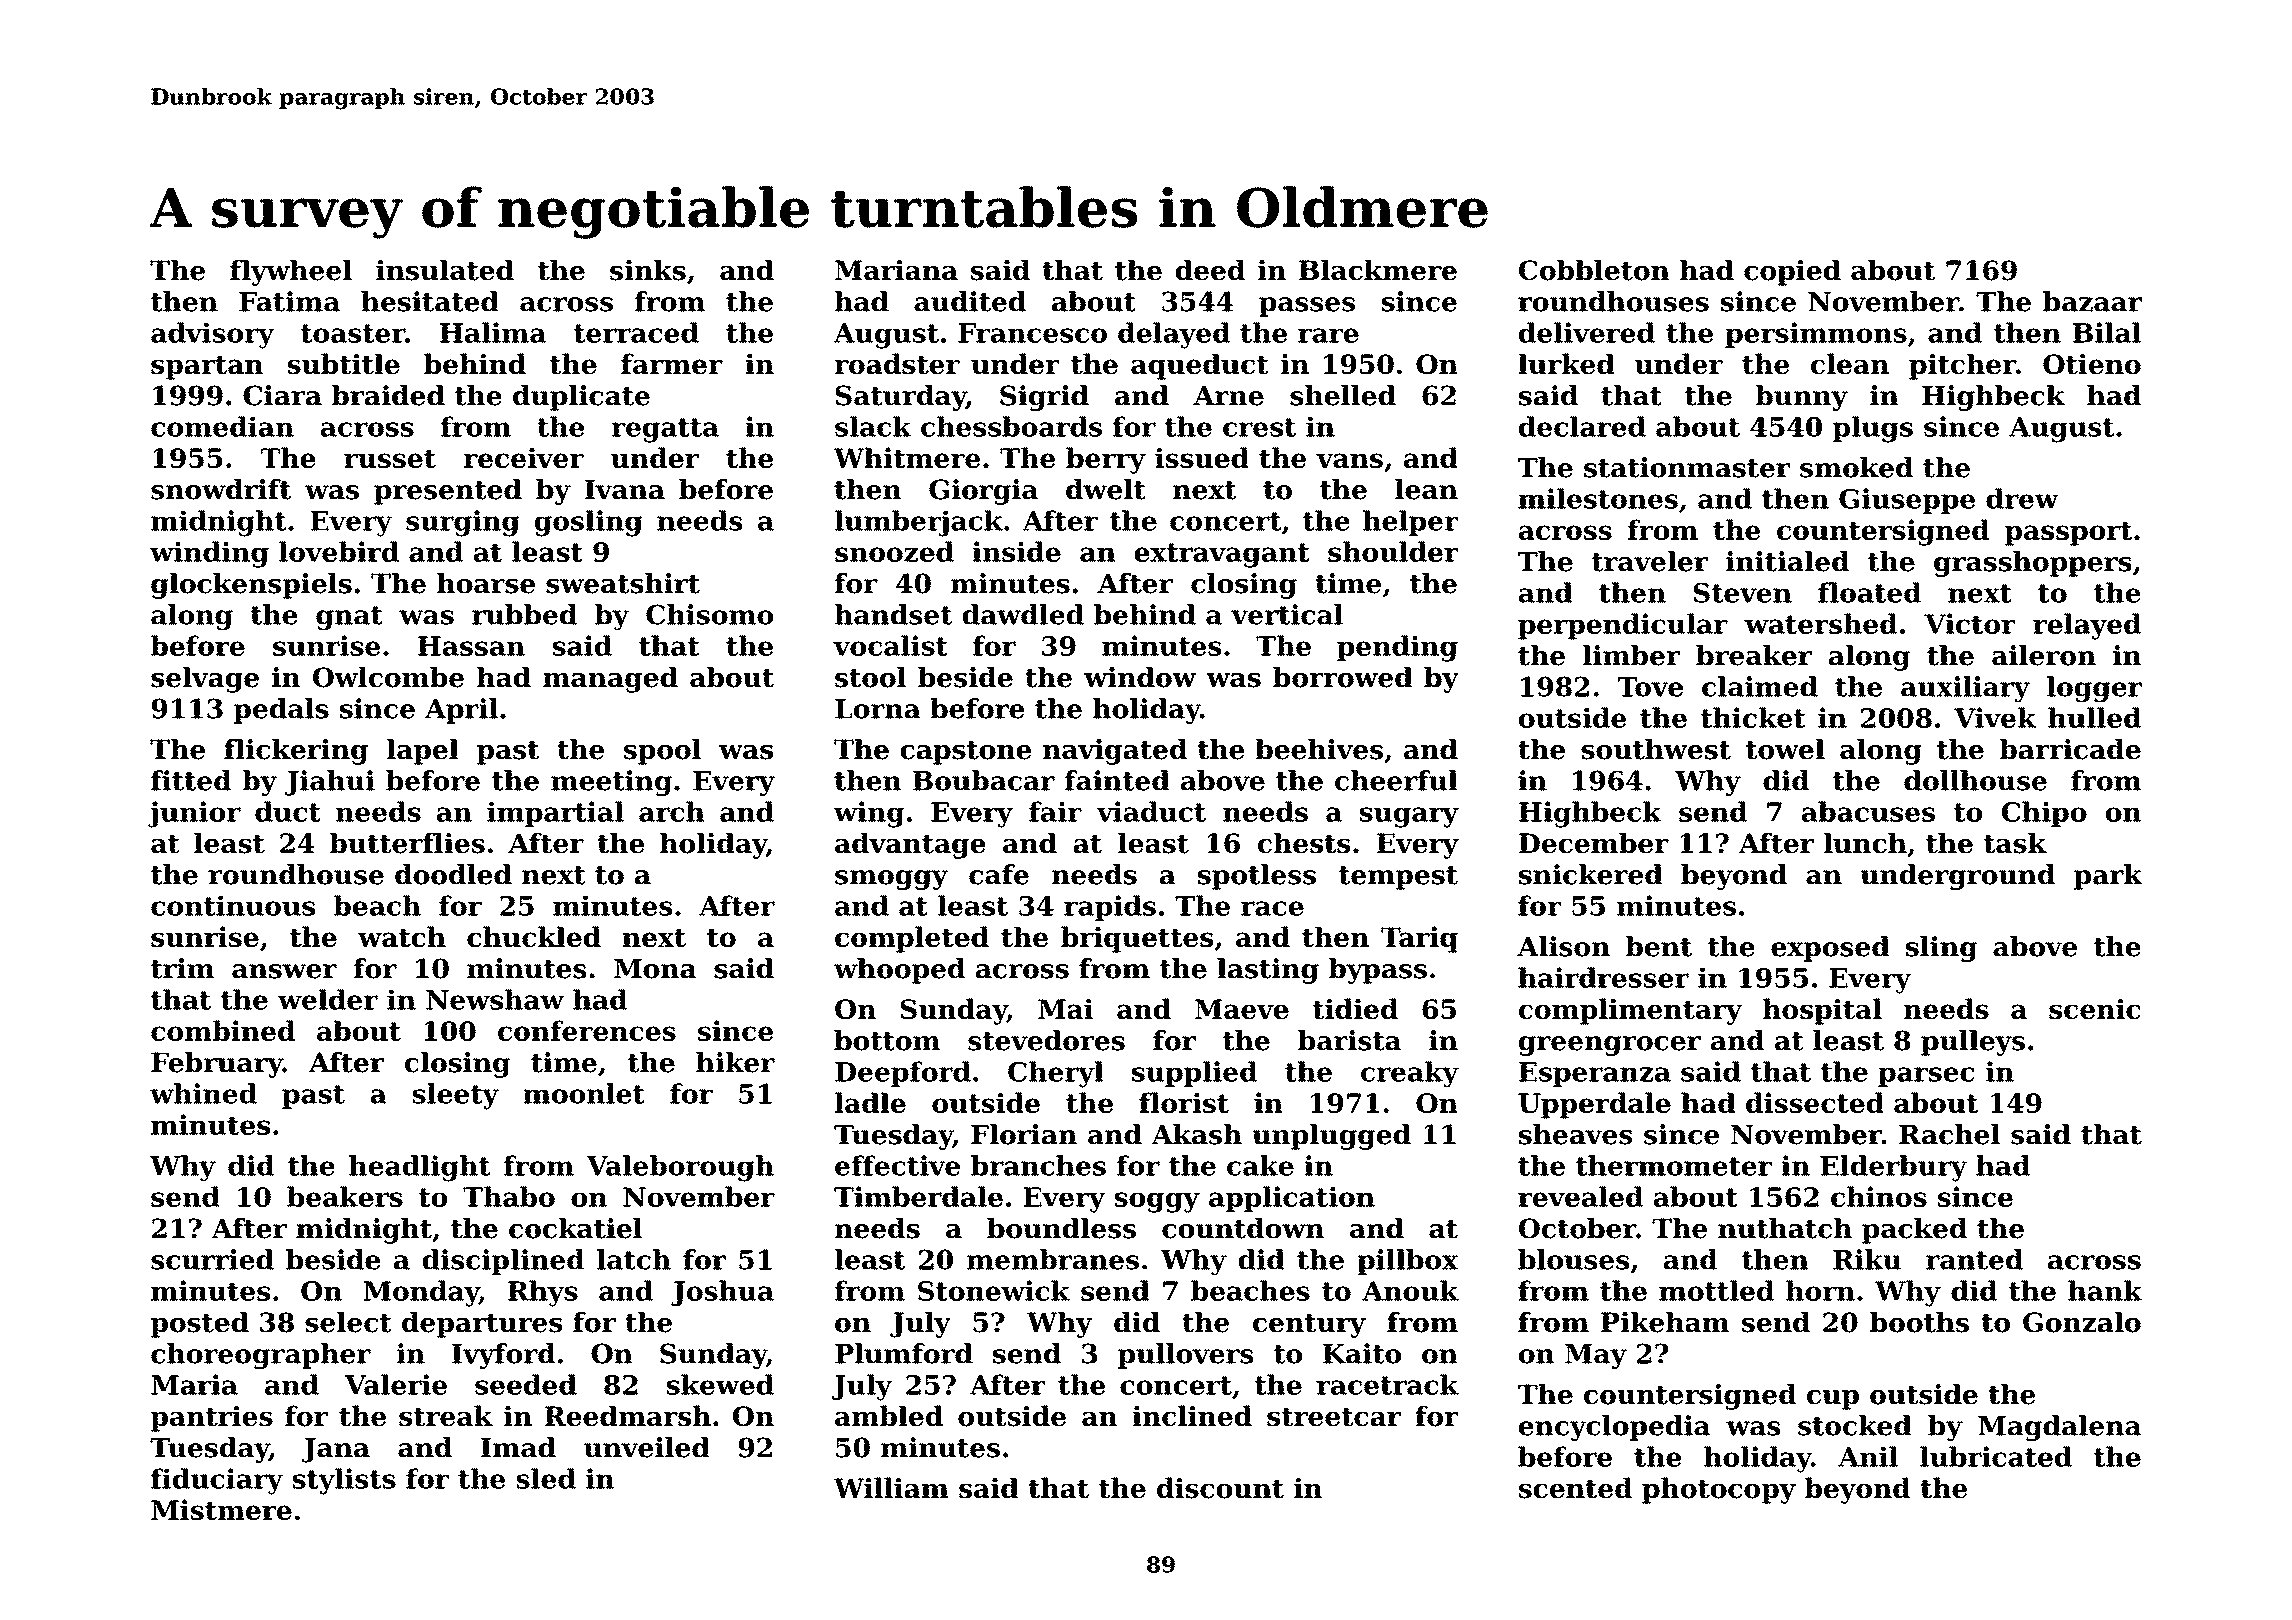  I want to click on lunch, so click(1865, 843).
